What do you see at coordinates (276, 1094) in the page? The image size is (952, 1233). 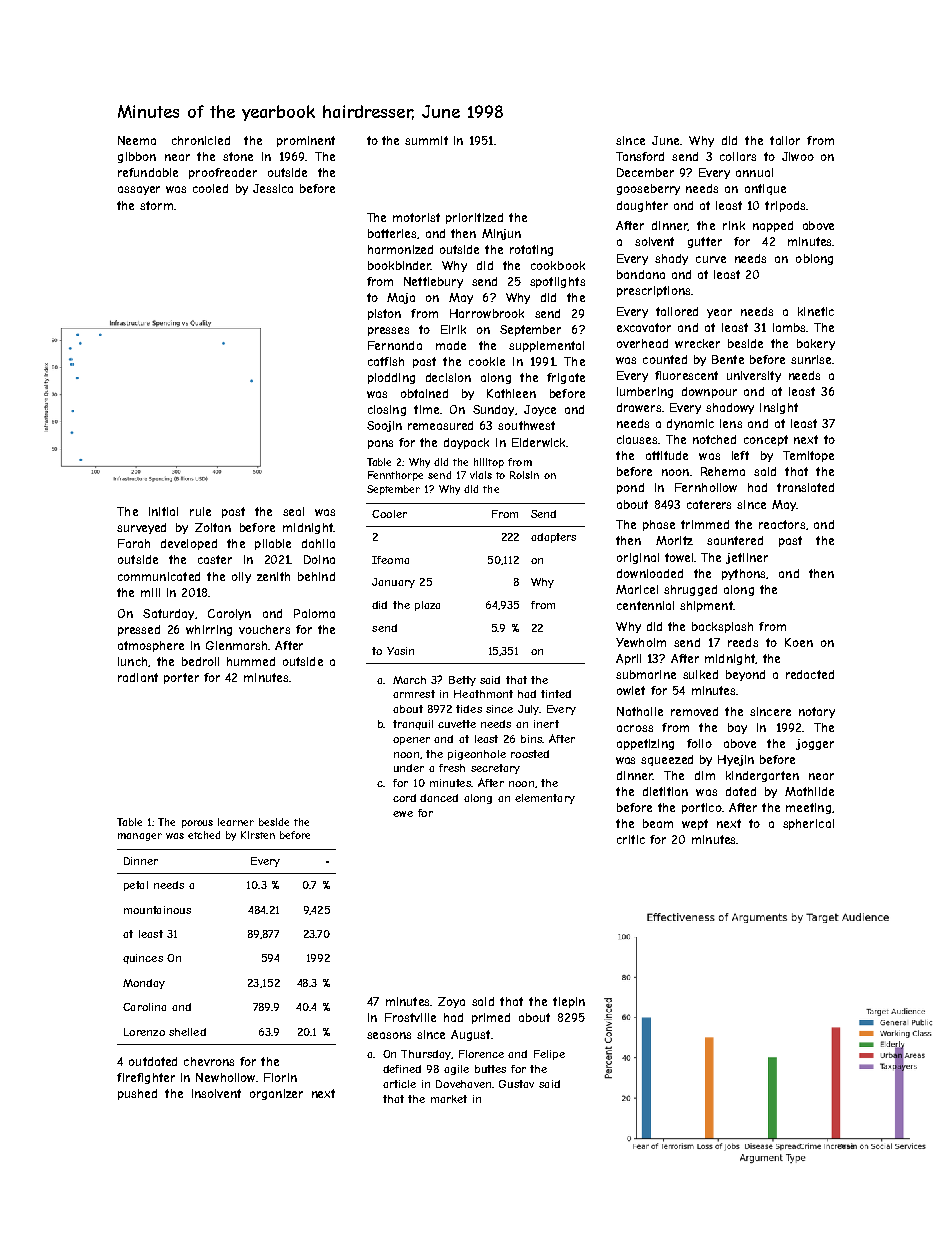 I see `organizer` at bounding box center [276, 1094].
